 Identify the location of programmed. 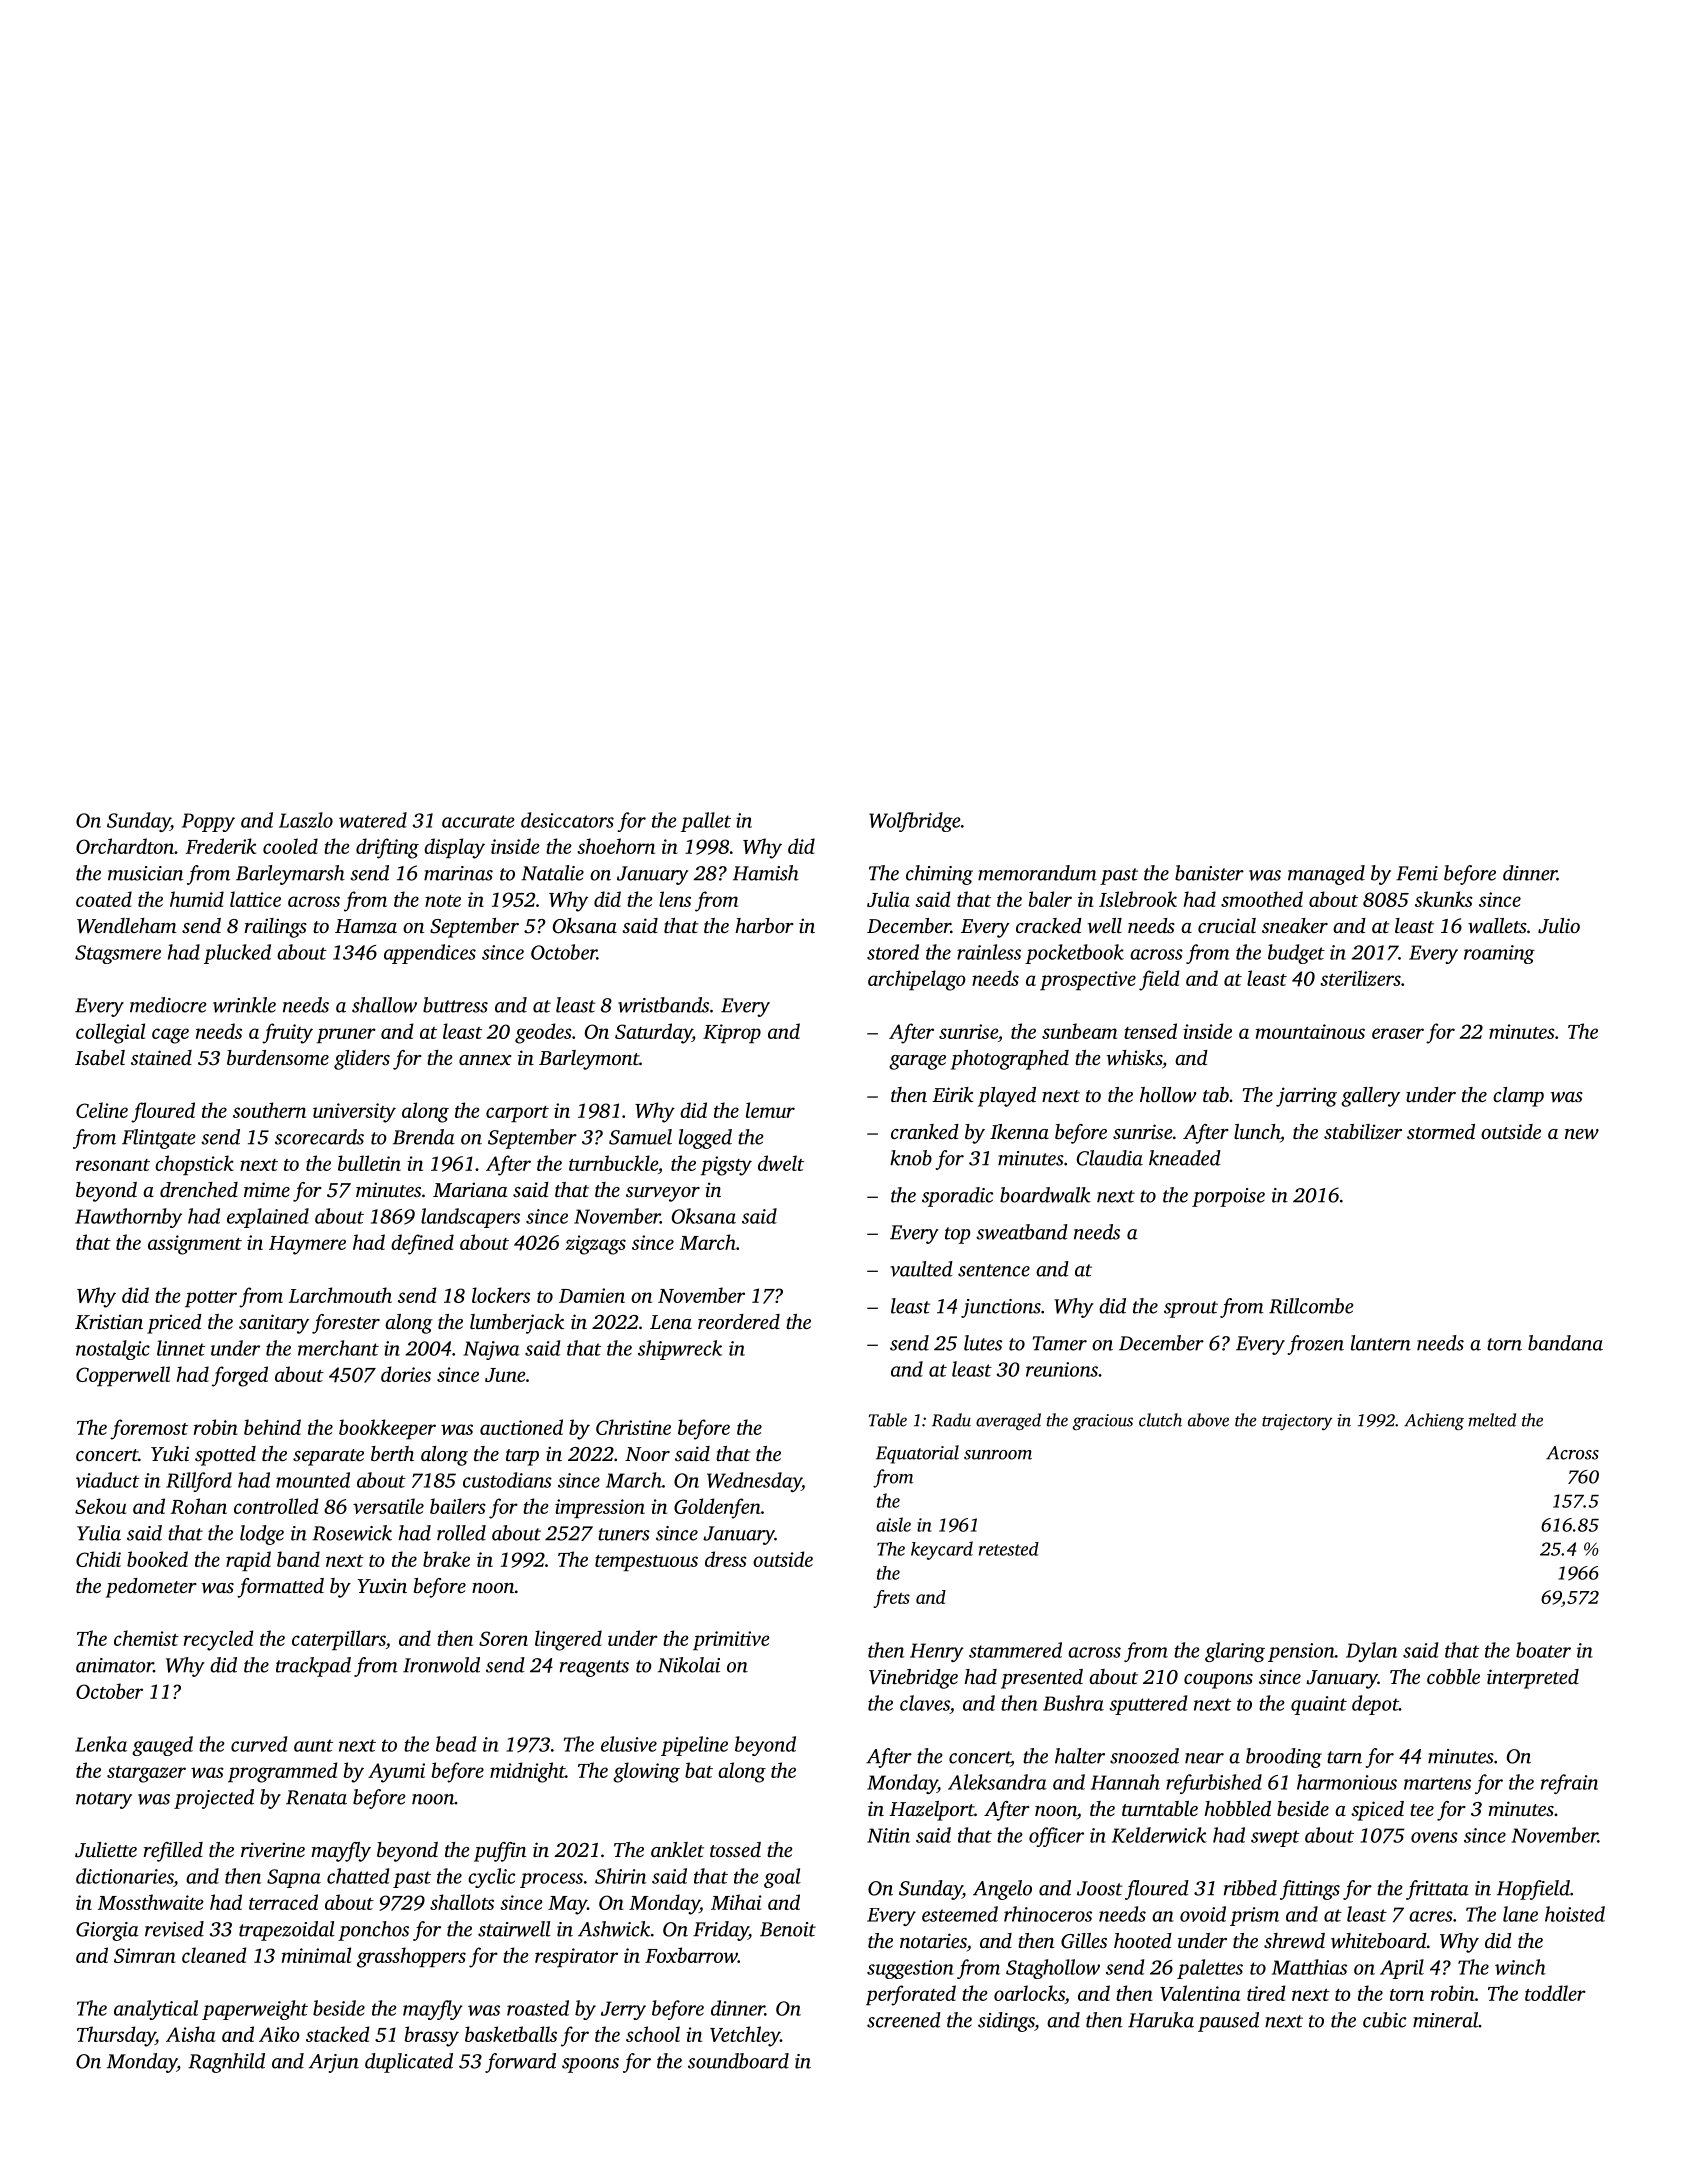
(282, 1772).
